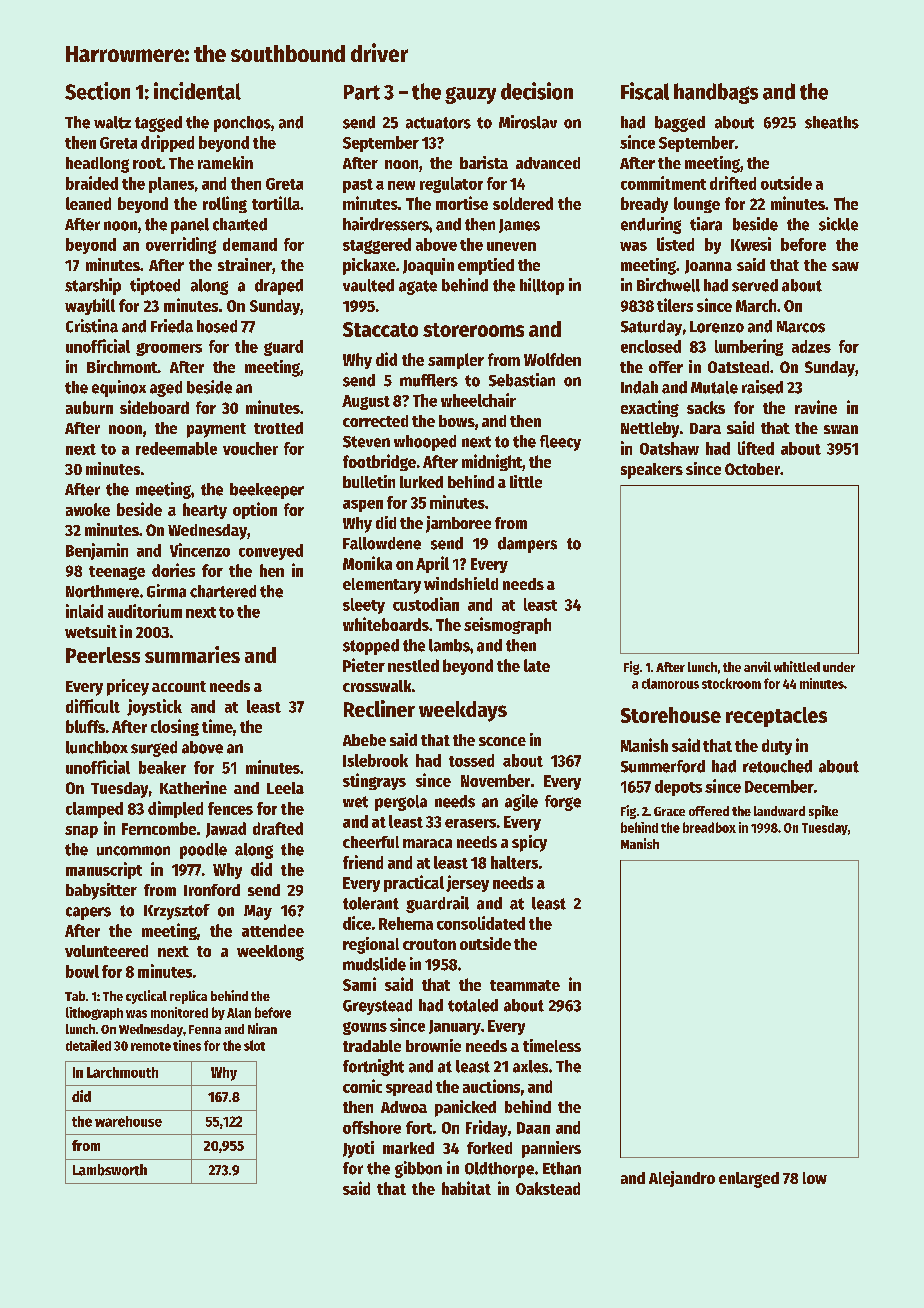 Image resolution: width=924 pixels, height=1308 pixels. Describe the element at coordinates (408, 1148) in the screenshot. I see `marked` at that location.
